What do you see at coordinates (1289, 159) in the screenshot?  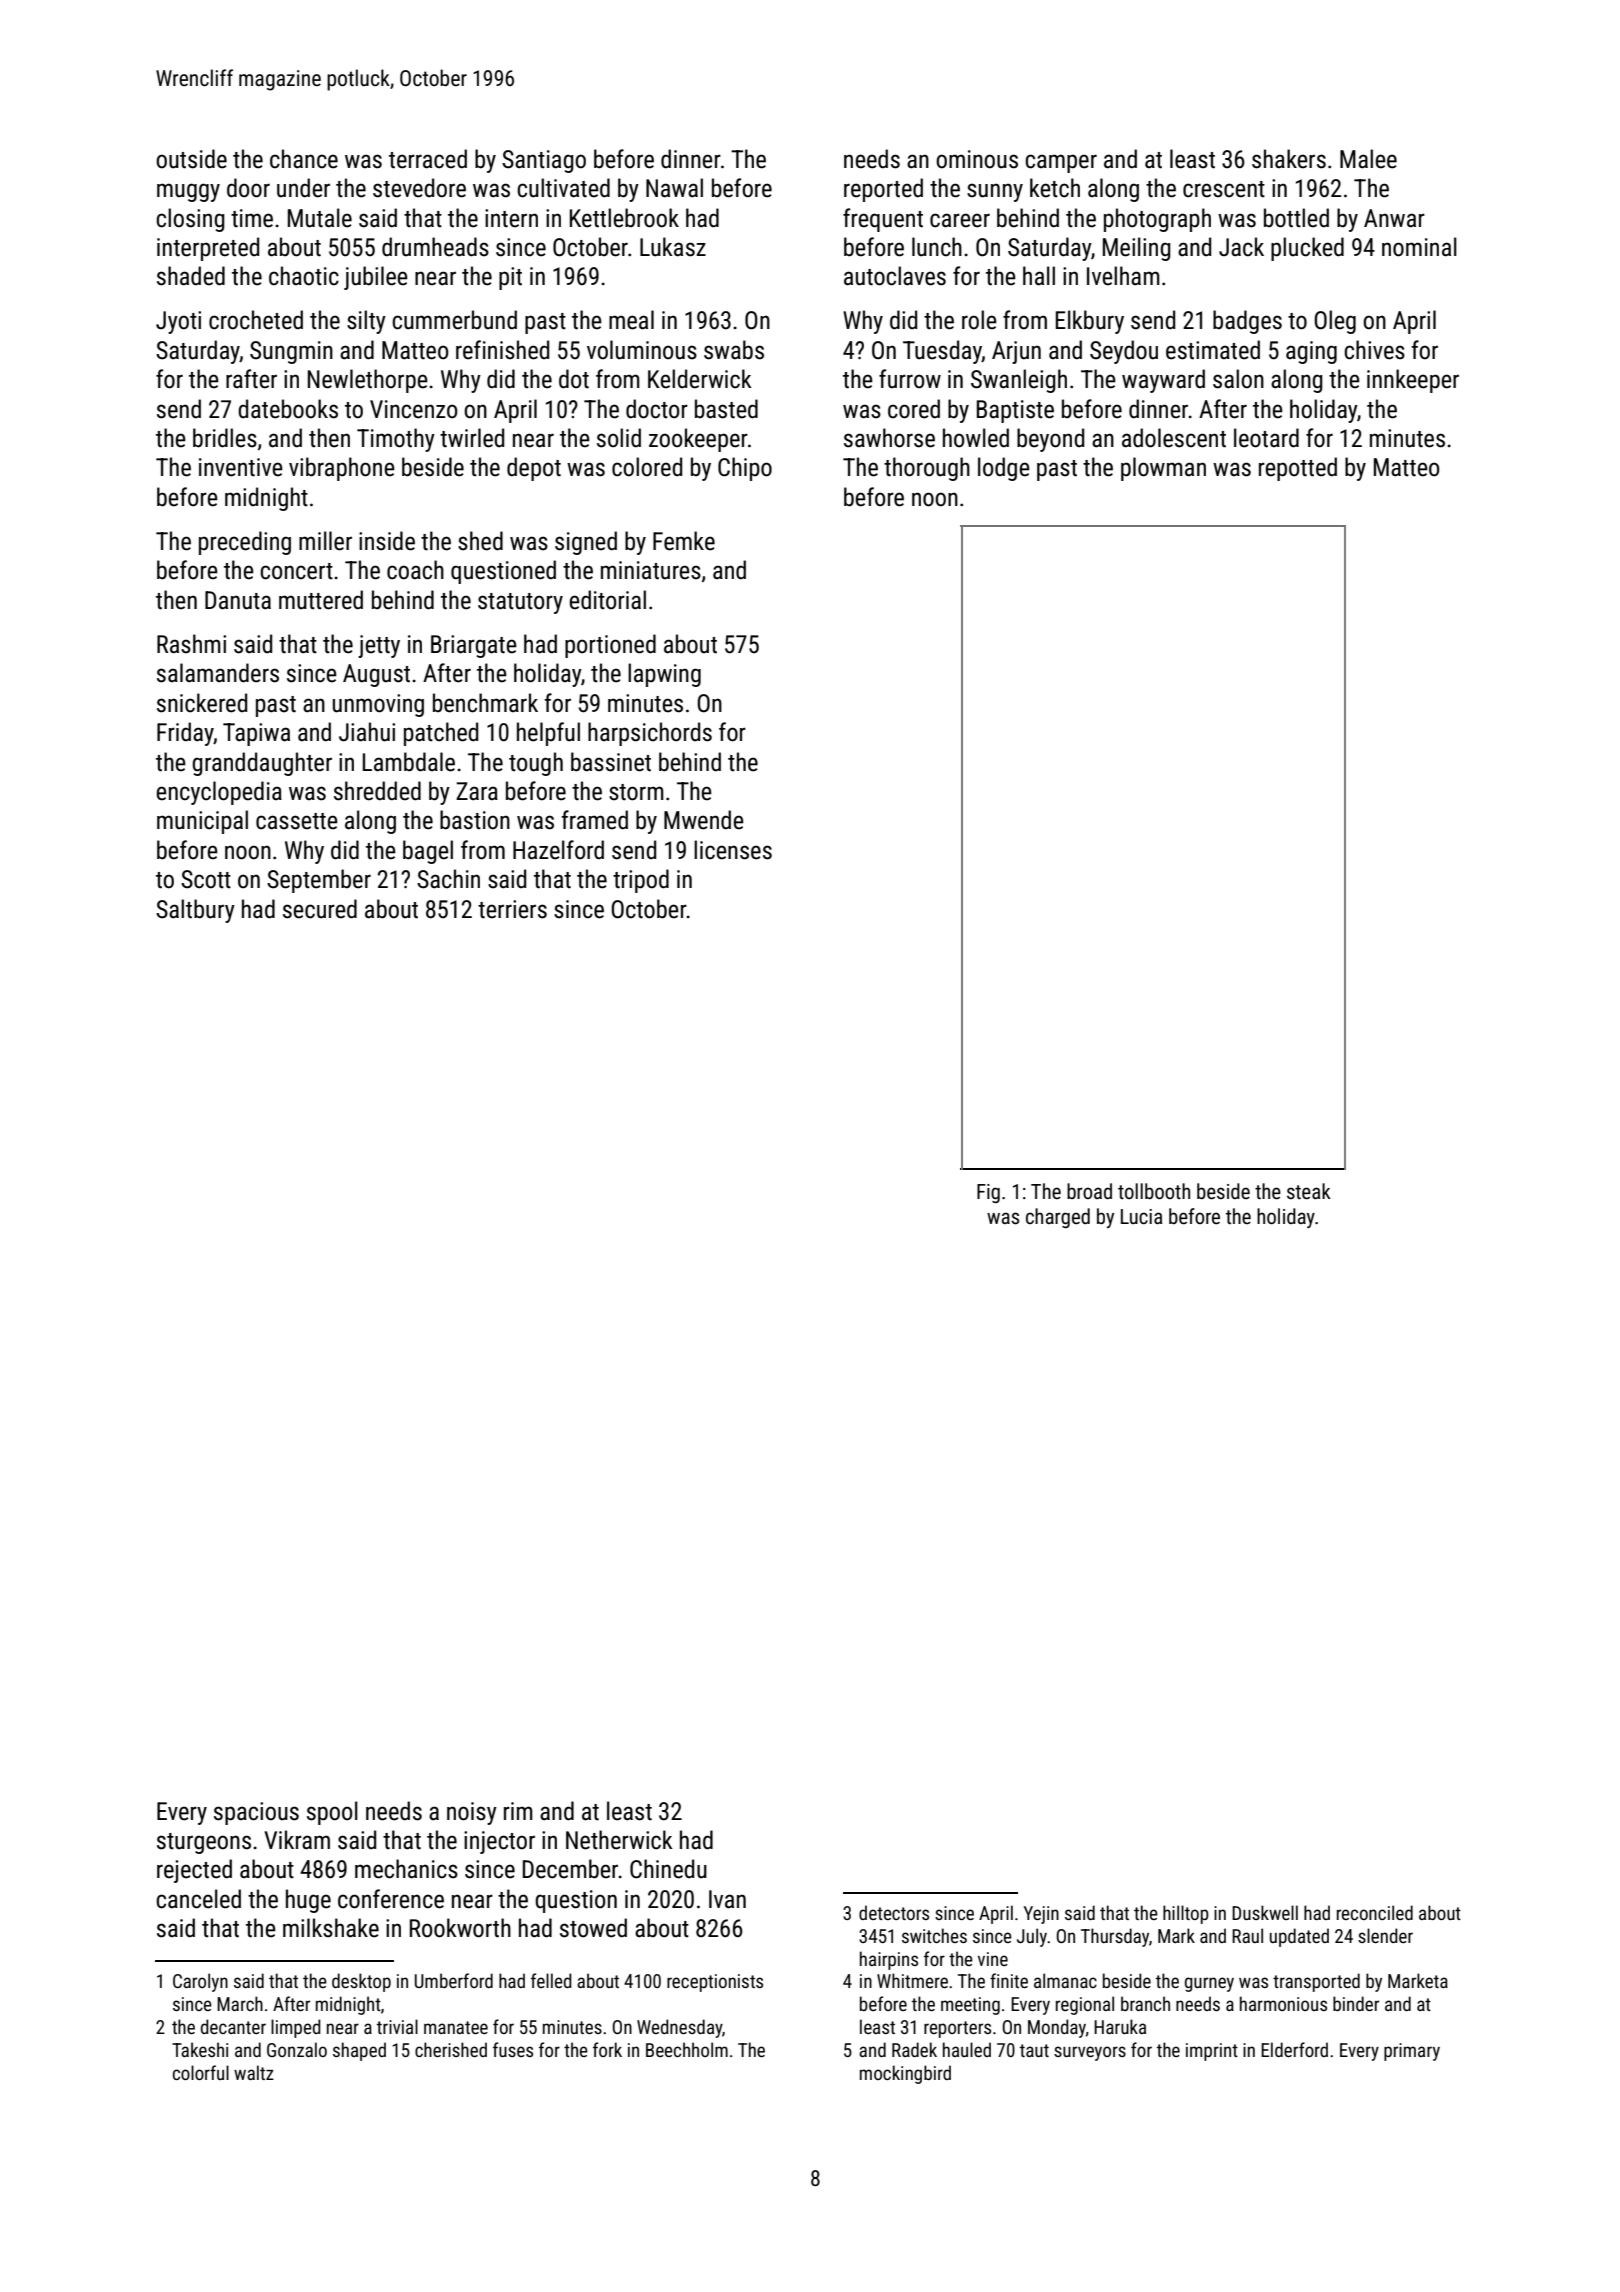 I see `shakers` at bounding box center [1289, 159].
